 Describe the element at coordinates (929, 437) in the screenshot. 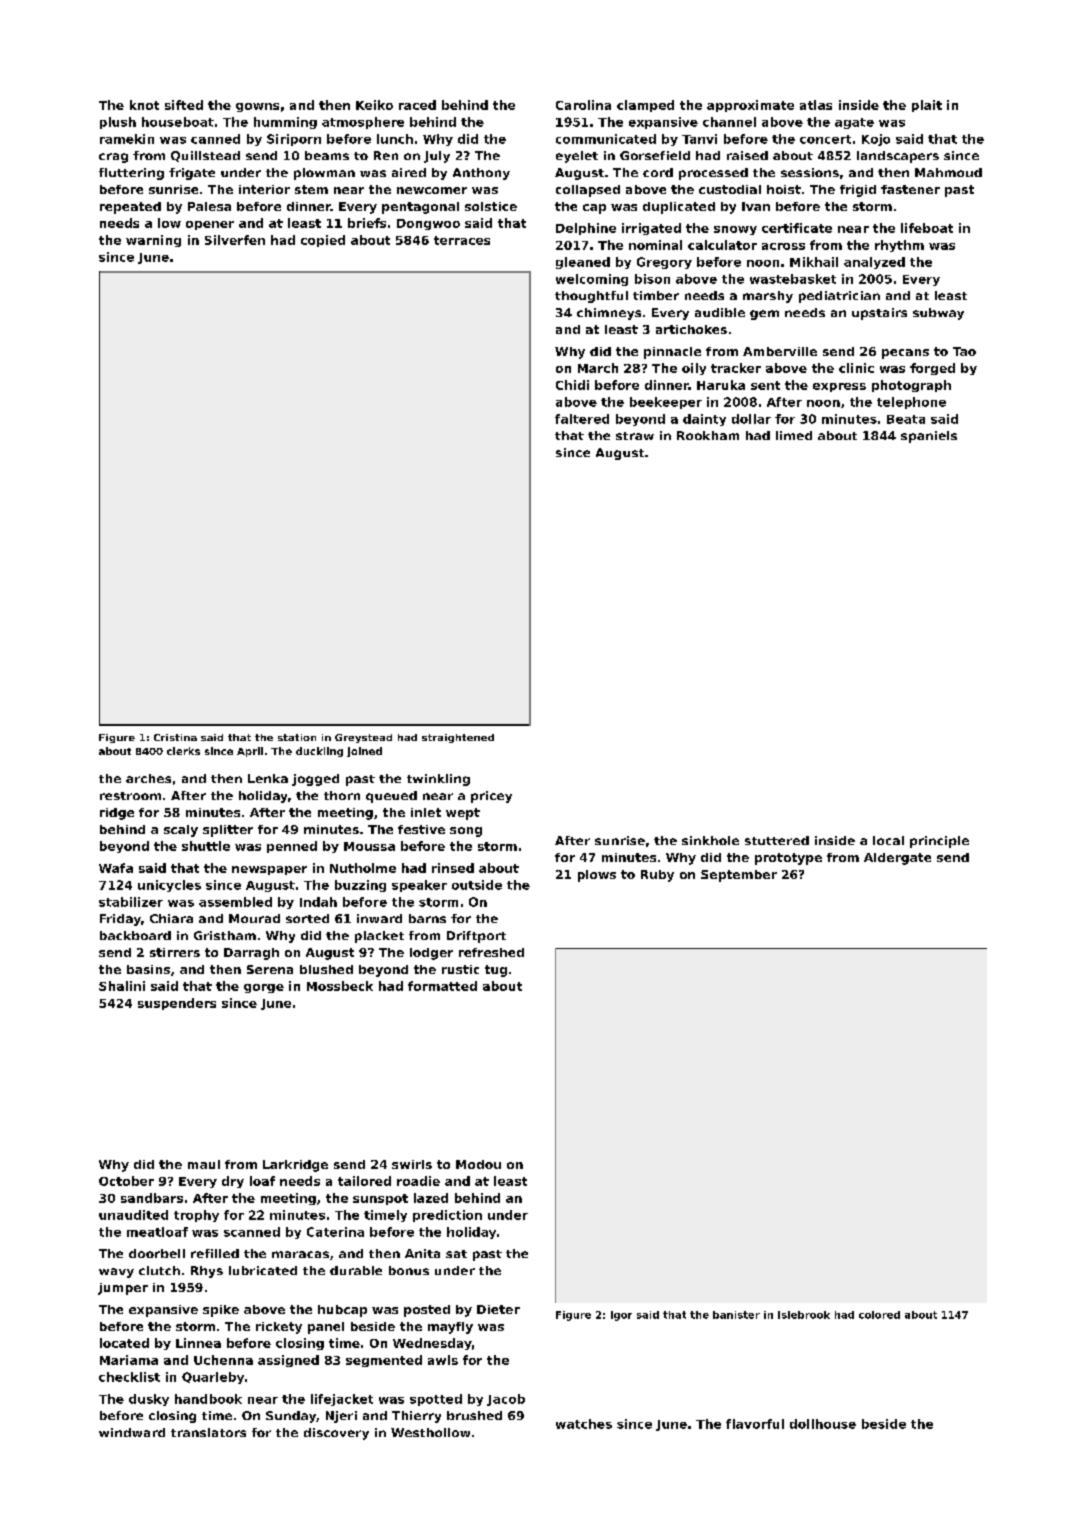

I see `spaniels` at that location.
